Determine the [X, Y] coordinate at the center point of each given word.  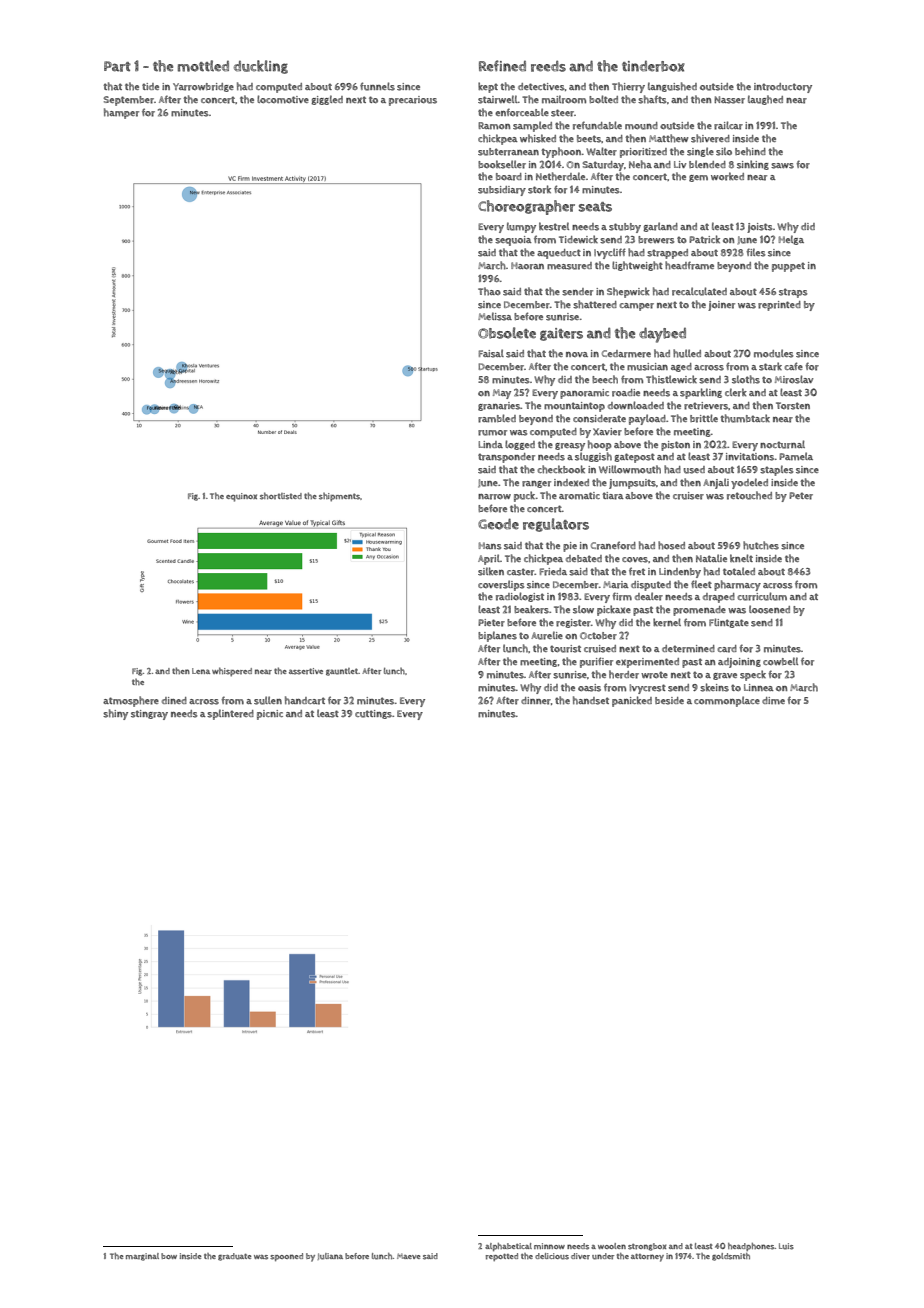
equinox [241, 497]
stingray [149, 715]
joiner [721, 306]
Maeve [409, 1256]
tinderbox [653, 66]
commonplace [727, 701]
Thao [489, 291]
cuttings [373, 714]
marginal [142, 1257]
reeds [548, 66]
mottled [203, 66]
